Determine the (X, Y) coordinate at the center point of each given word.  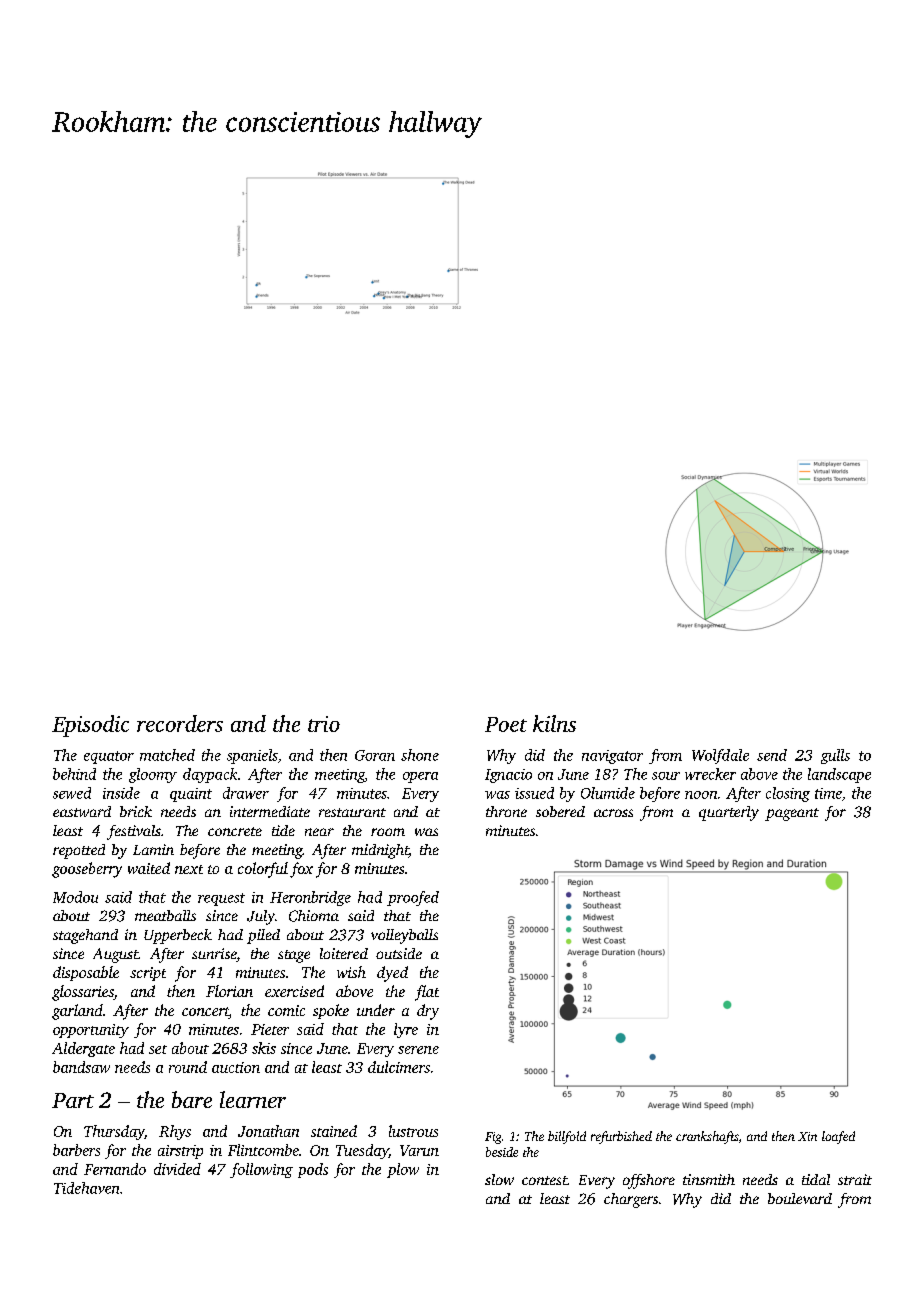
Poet (506, 724)
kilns (554, 723)
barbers (76, 1150)
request (221, 899)
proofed (413, 898)
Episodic (90, 726)
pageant (792, 814)
